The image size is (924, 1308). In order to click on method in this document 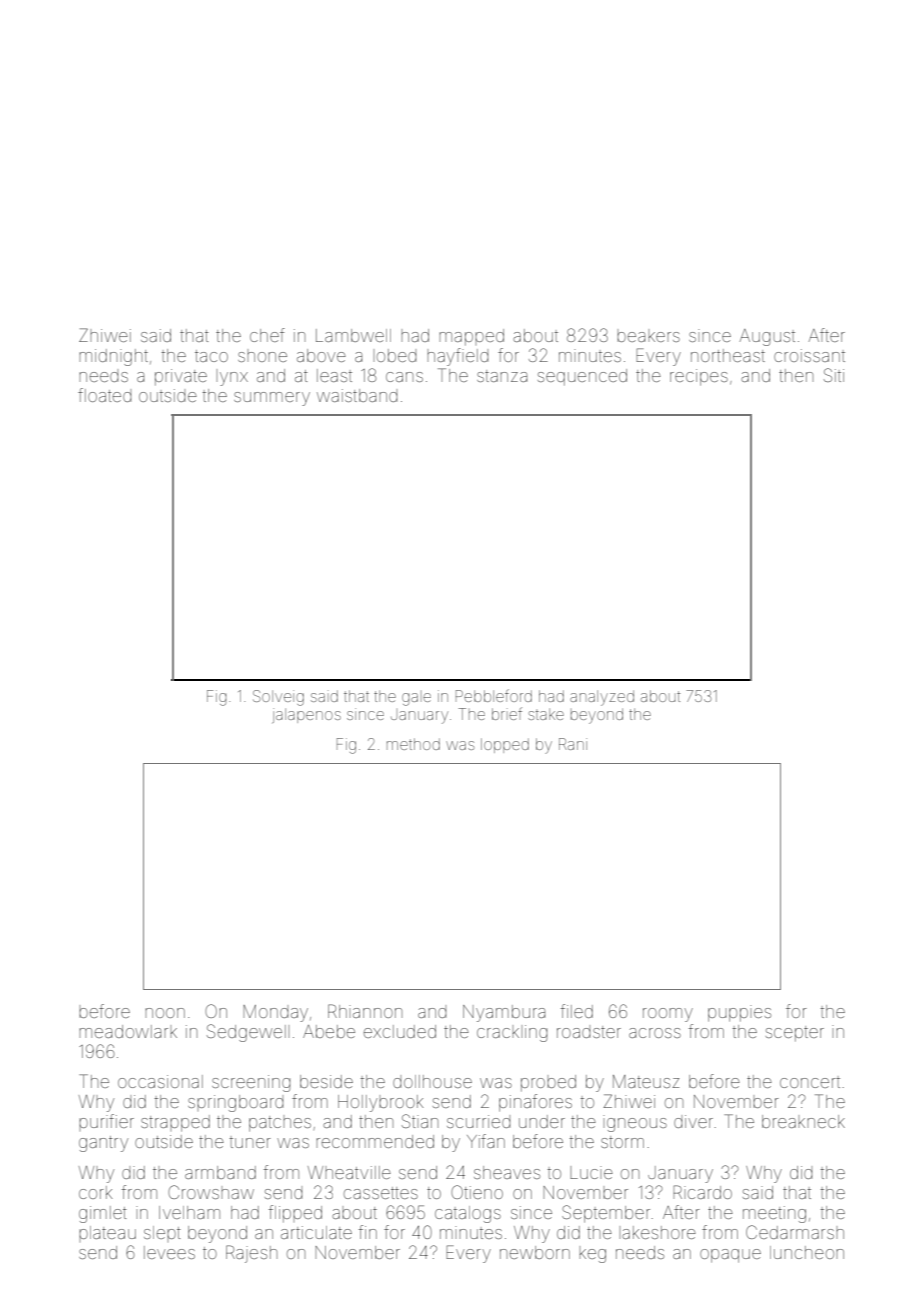, I will do `click(413, 744)`.
